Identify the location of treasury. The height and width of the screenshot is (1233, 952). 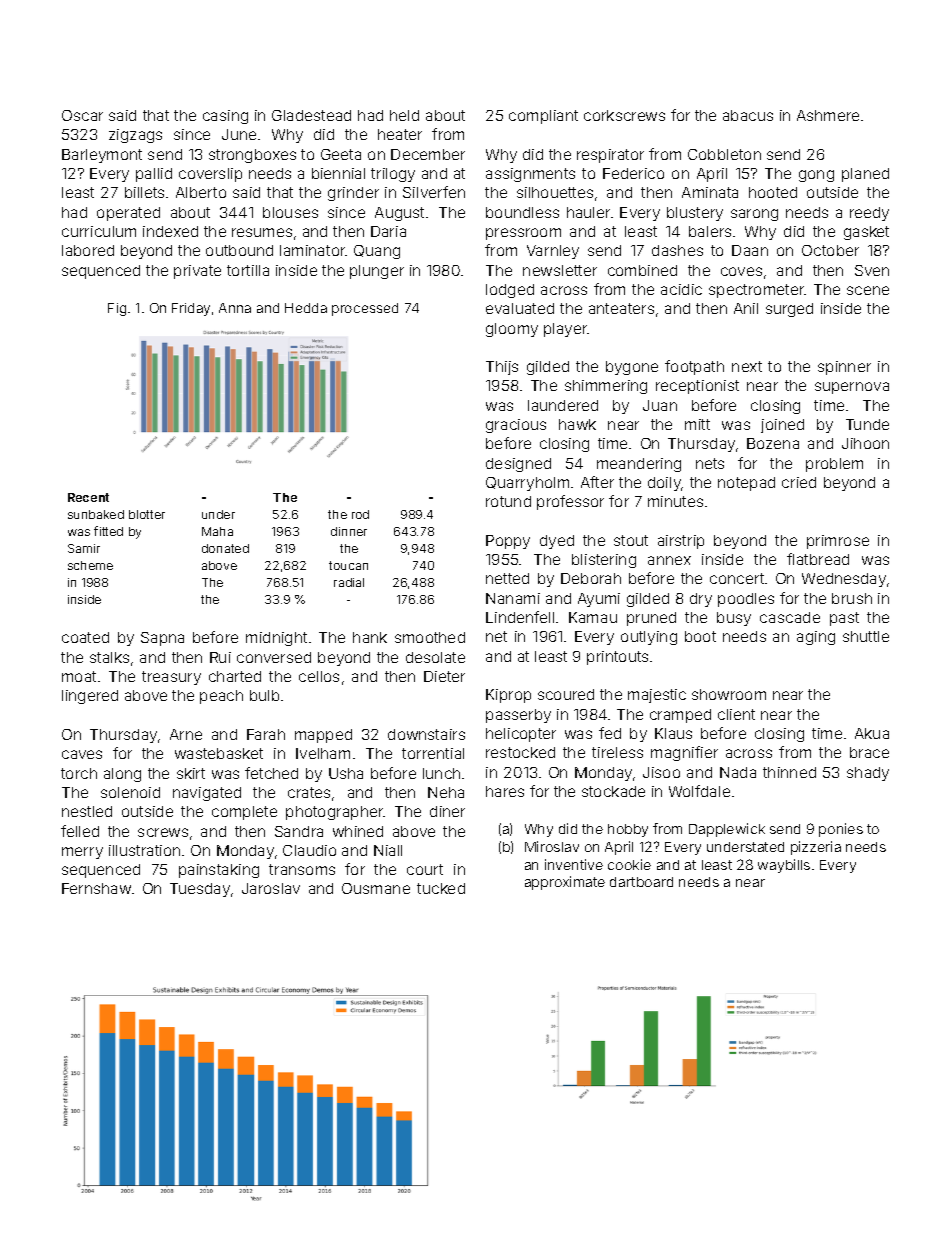
(171, 678).
